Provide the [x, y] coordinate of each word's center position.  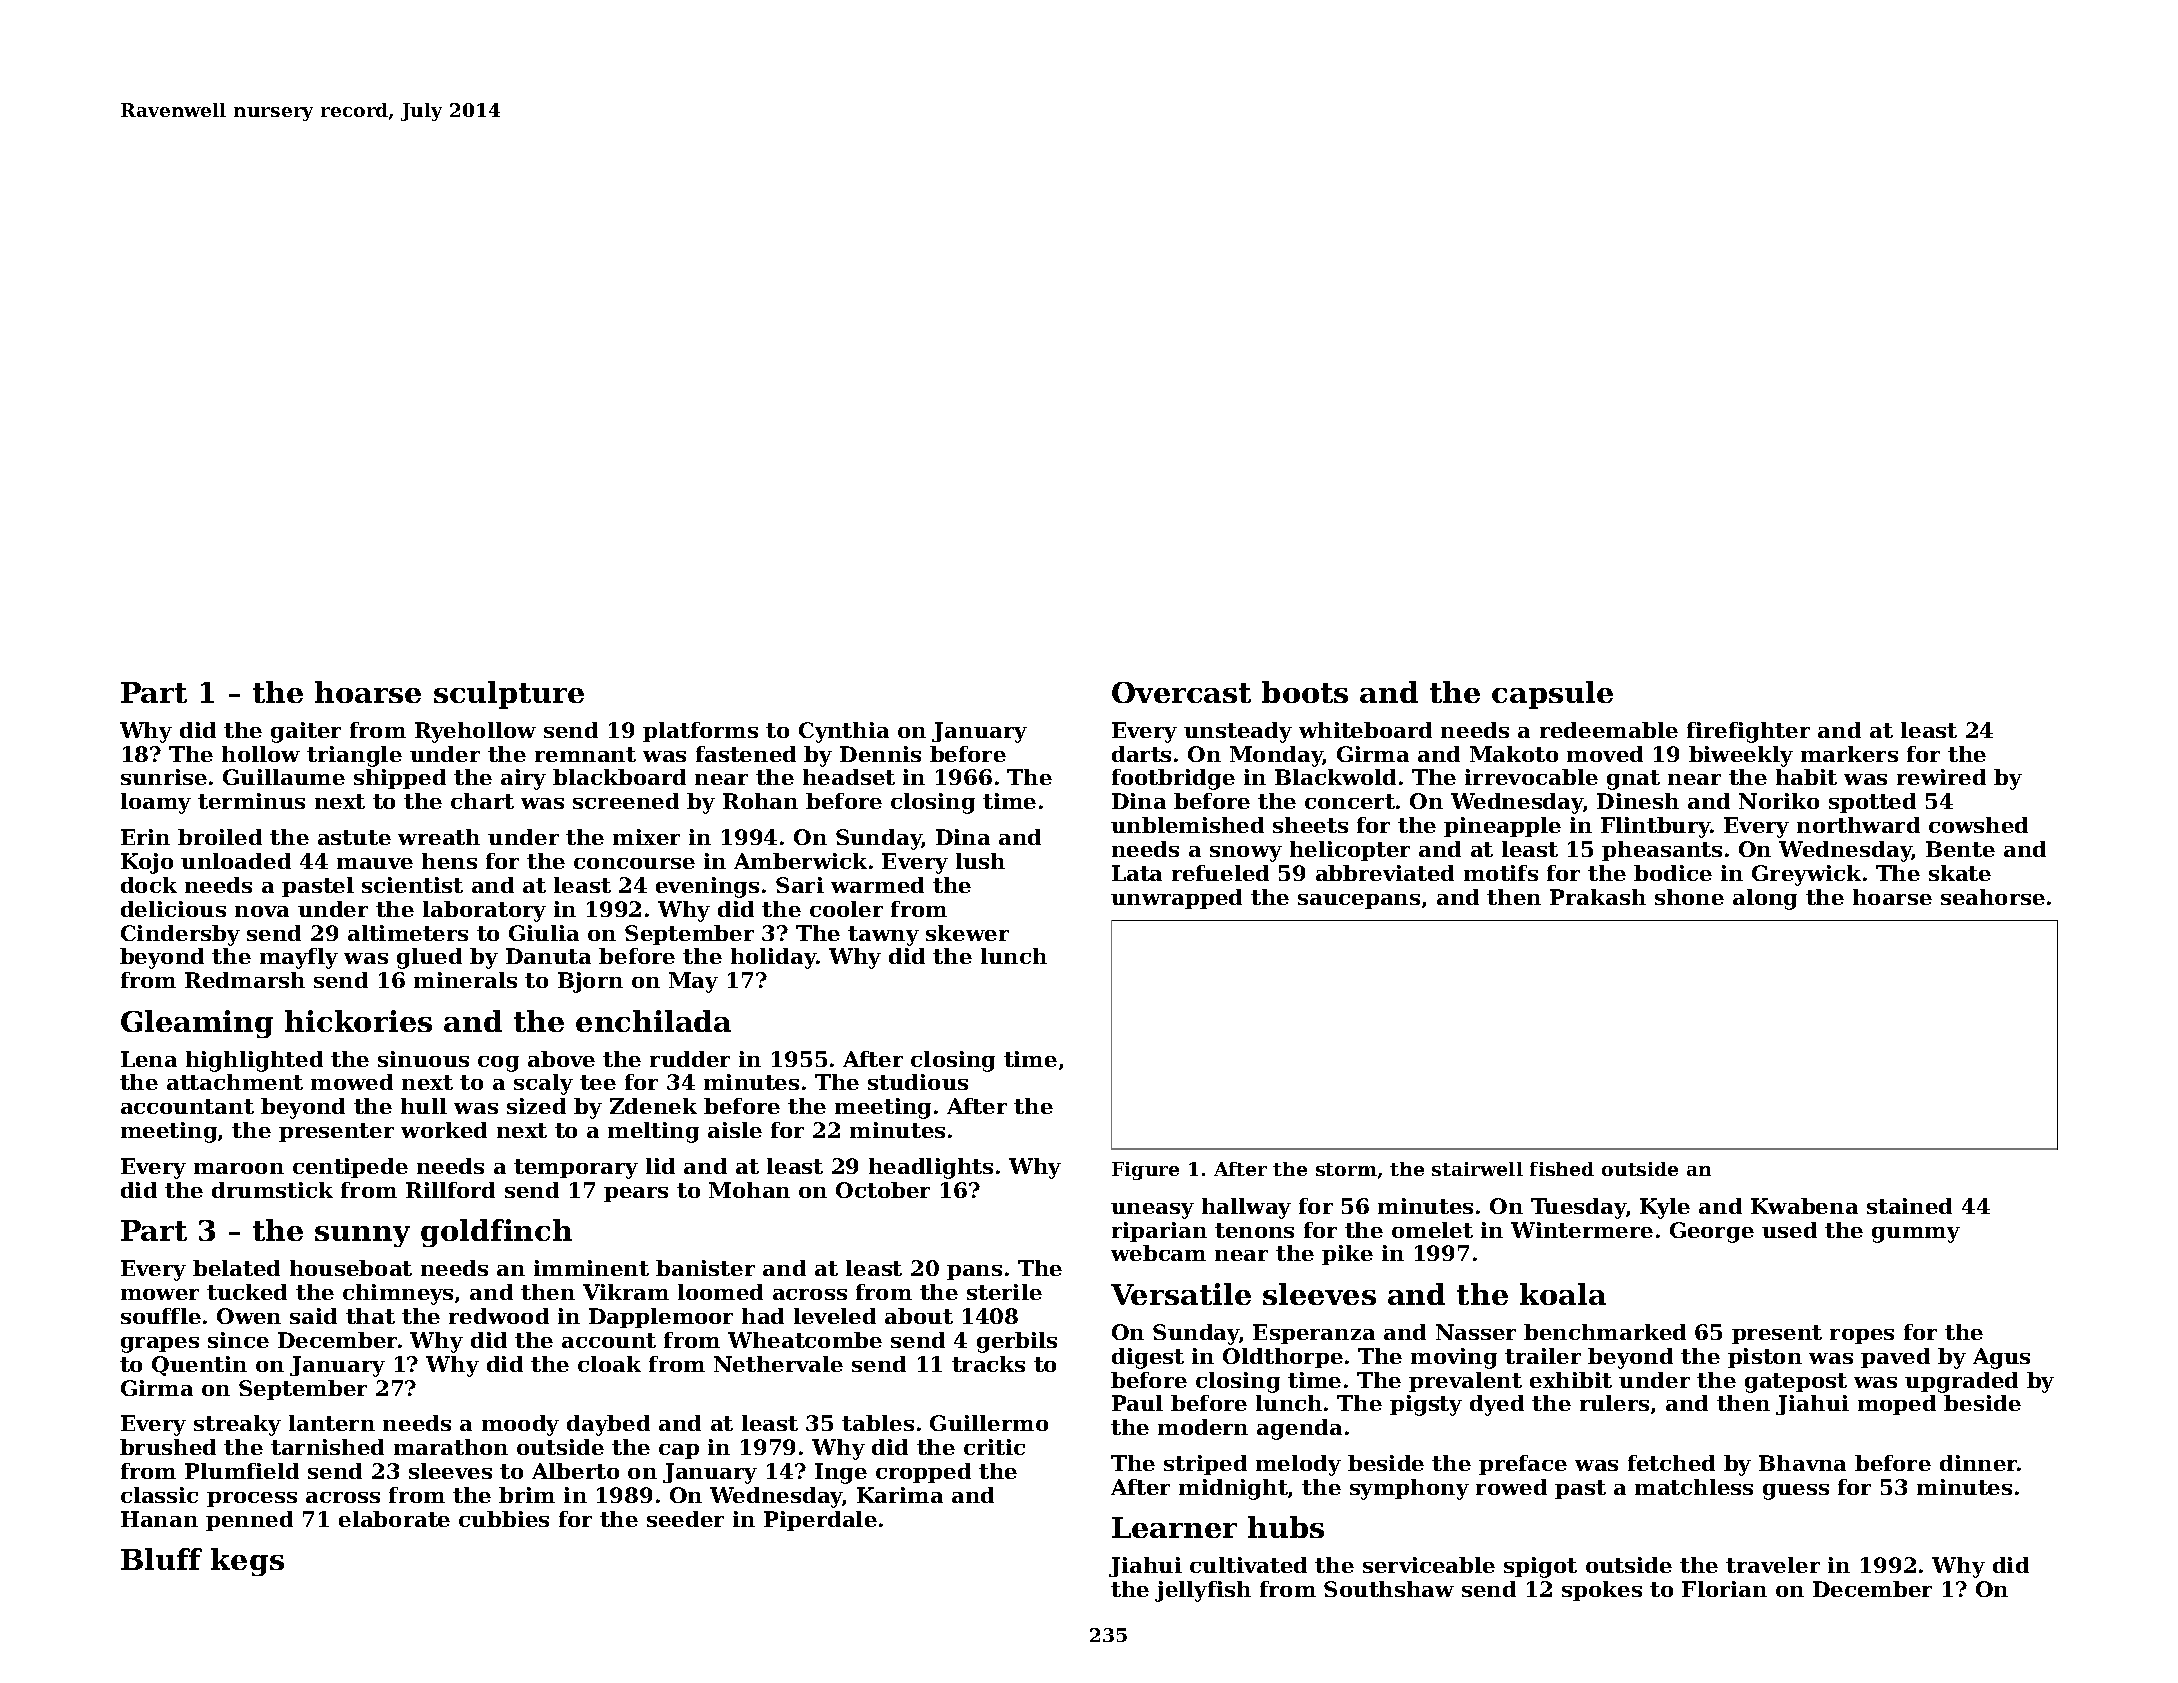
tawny [883, 936]
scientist [412, 885]
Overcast [1181, 692]
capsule [1552, 695]
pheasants [1662, 851]
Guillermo [989, 1423]
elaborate [394, 1519]
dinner [1979, 1463]
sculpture [509, 695]
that [370, 1316]
